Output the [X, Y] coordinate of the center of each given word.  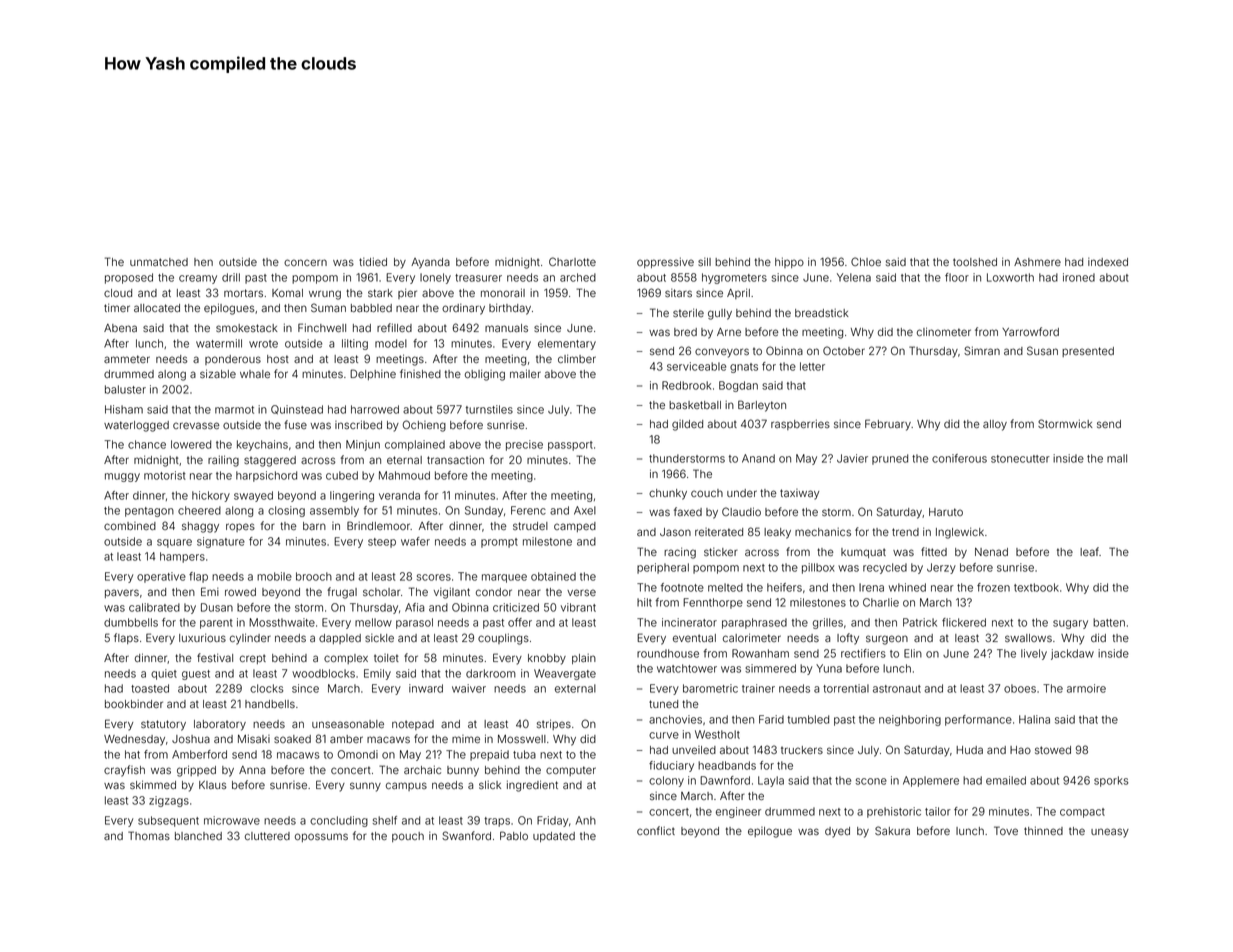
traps [497, 822]
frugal [342, 593]
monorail [503, 292]
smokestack [247, 328]
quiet [164, 674]
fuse [295, 424]
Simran [982, 351]
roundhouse [668, 653]
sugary [1070, 624]
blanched [198, 836]
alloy [995, 425]
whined [907, 587]
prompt [499, 543]
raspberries [800, 424]
